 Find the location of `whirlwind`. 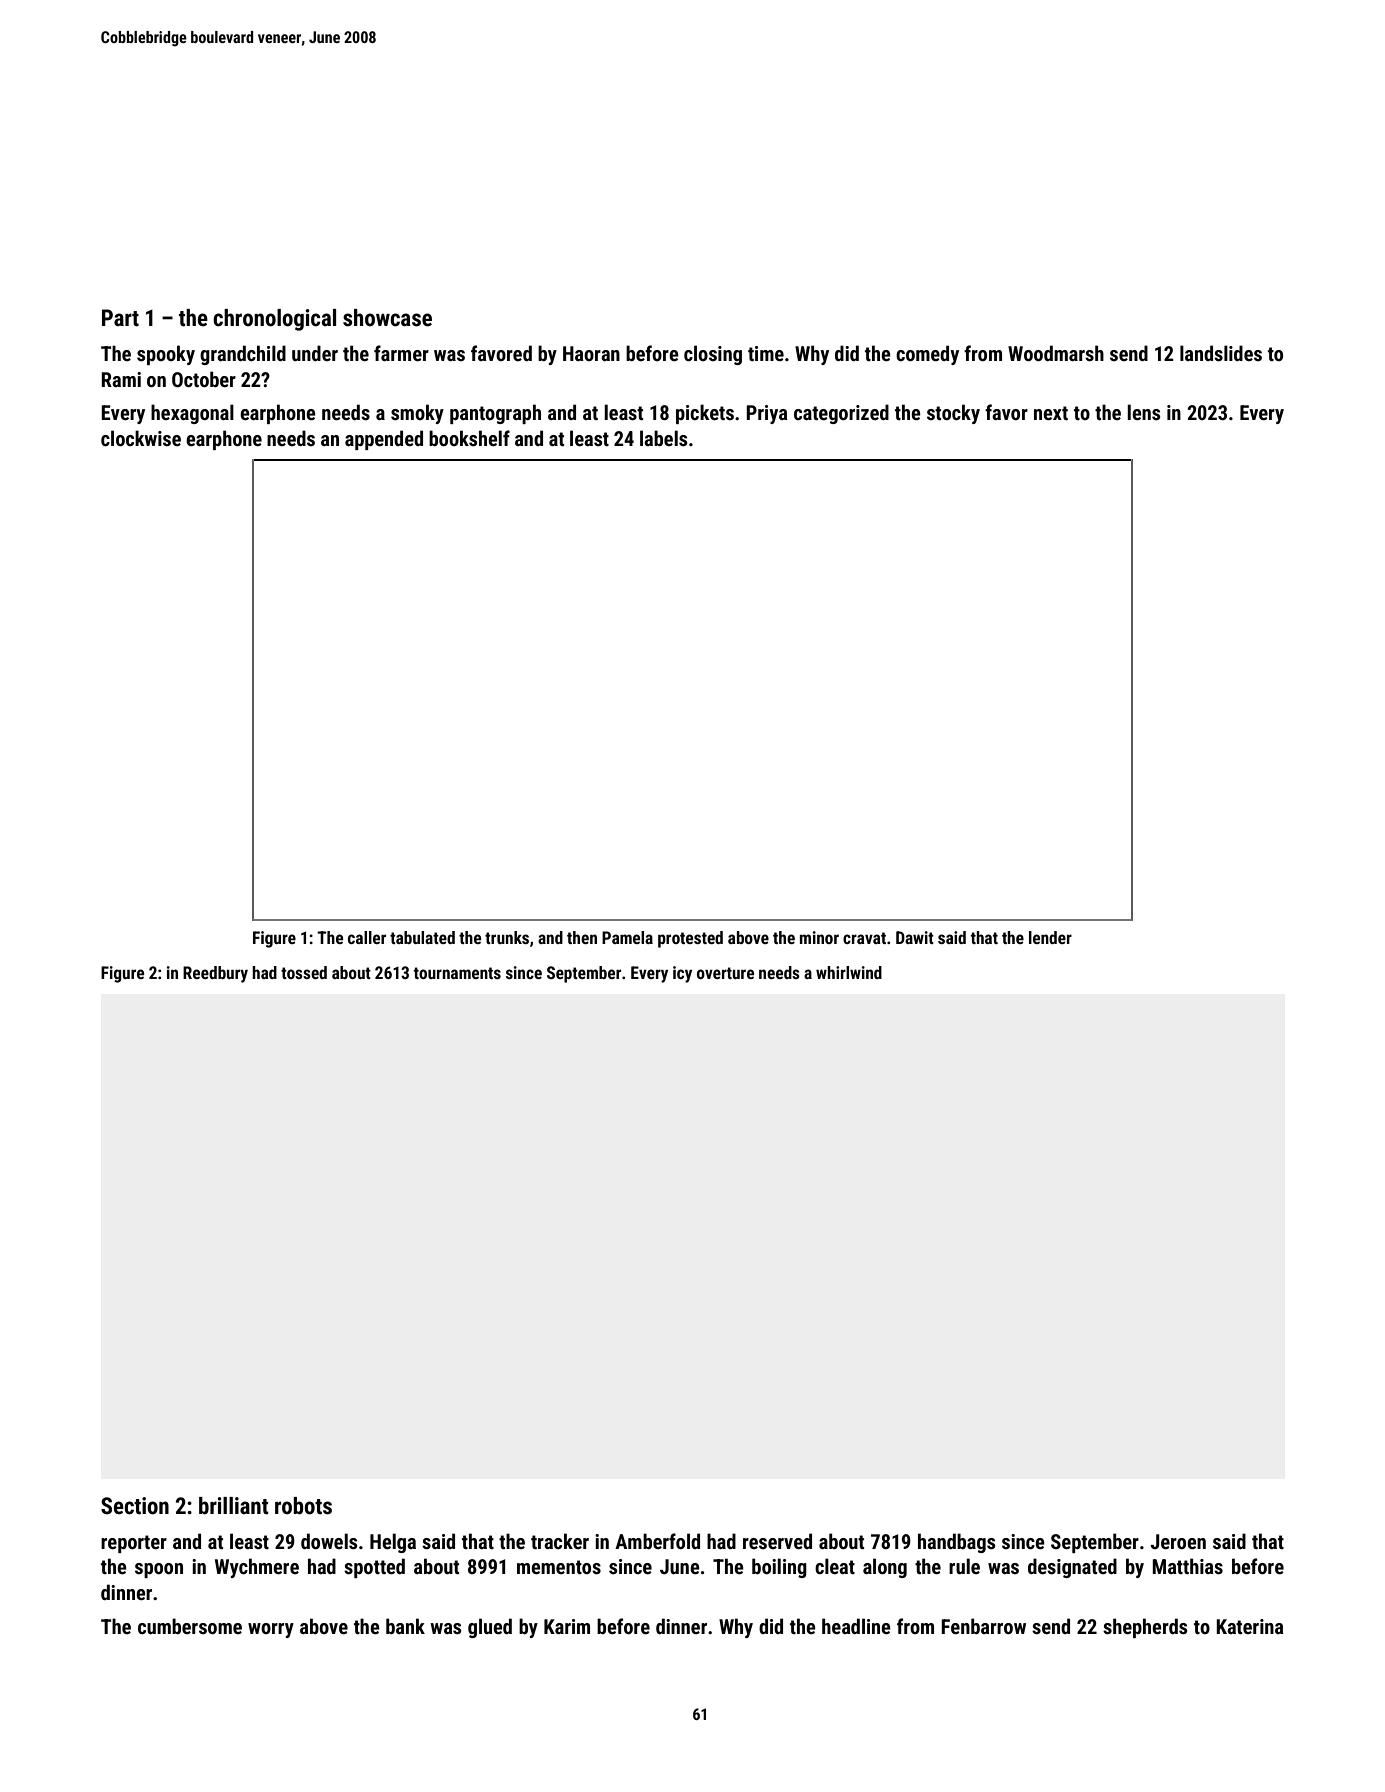

whirlwind is located at coordinates (849, 972).
